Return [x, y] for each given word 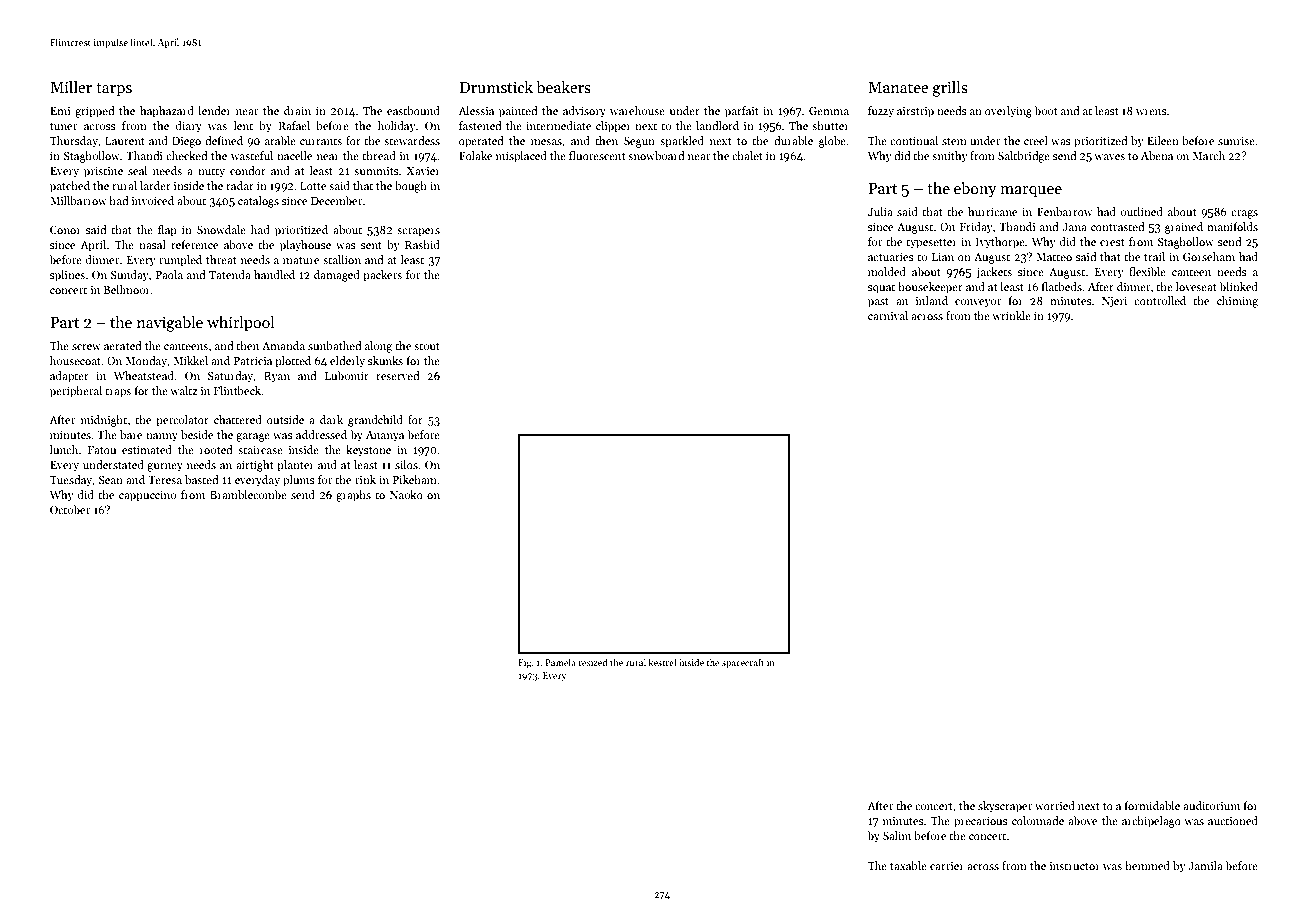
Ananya [385, 436]
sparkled [682, 142]
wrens [1151, 112]
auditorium [1211, 805]
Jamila [1205, 865]
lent [243, 125]
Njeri [1114, 302]
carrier [947, 866]
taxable [908, 865]
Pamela [560, 662]
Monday [146, 362]
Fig [525, 663]
